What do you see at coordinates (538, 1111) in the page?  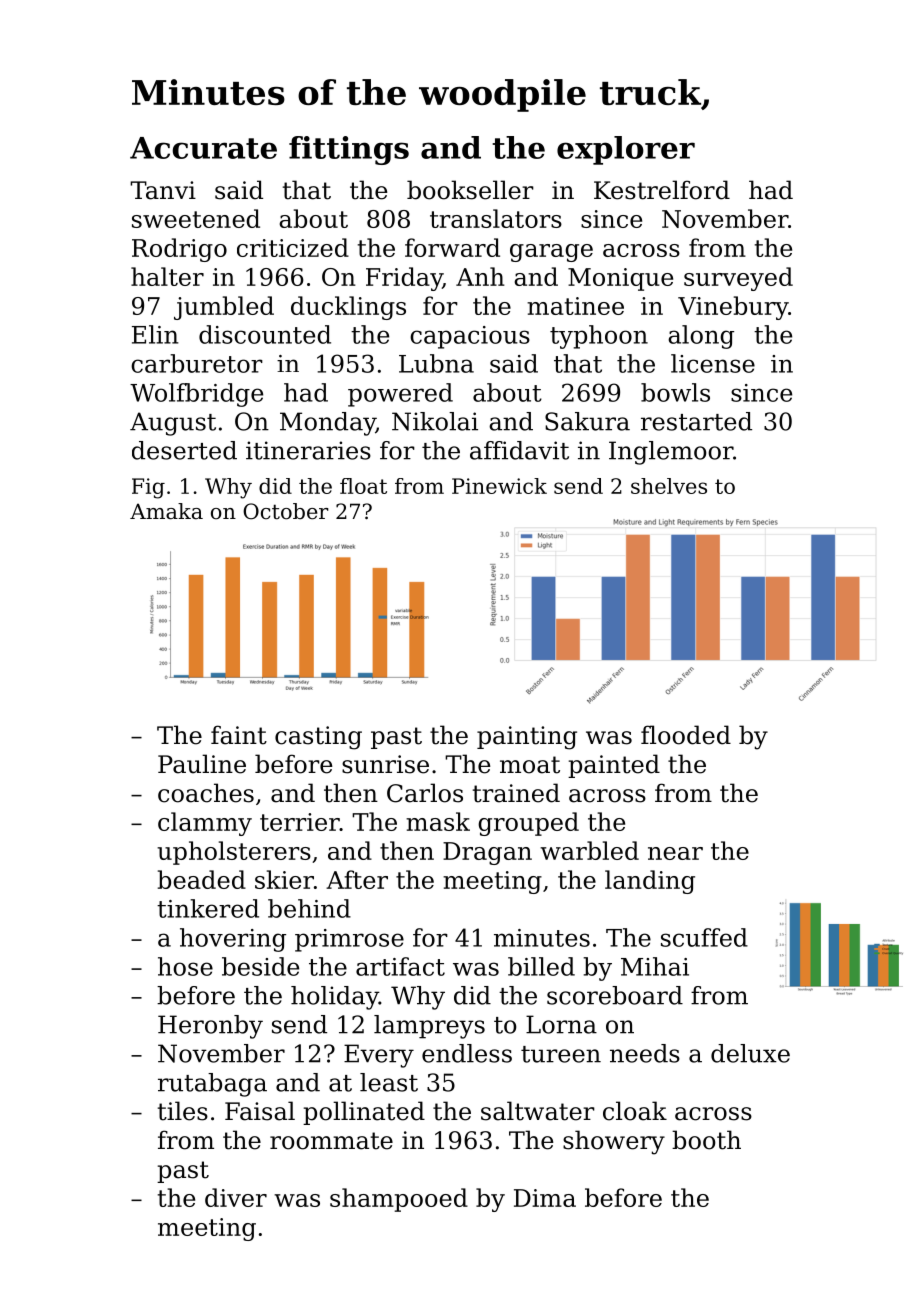 I see `saltwater` at bounding box center [538, 1111].
